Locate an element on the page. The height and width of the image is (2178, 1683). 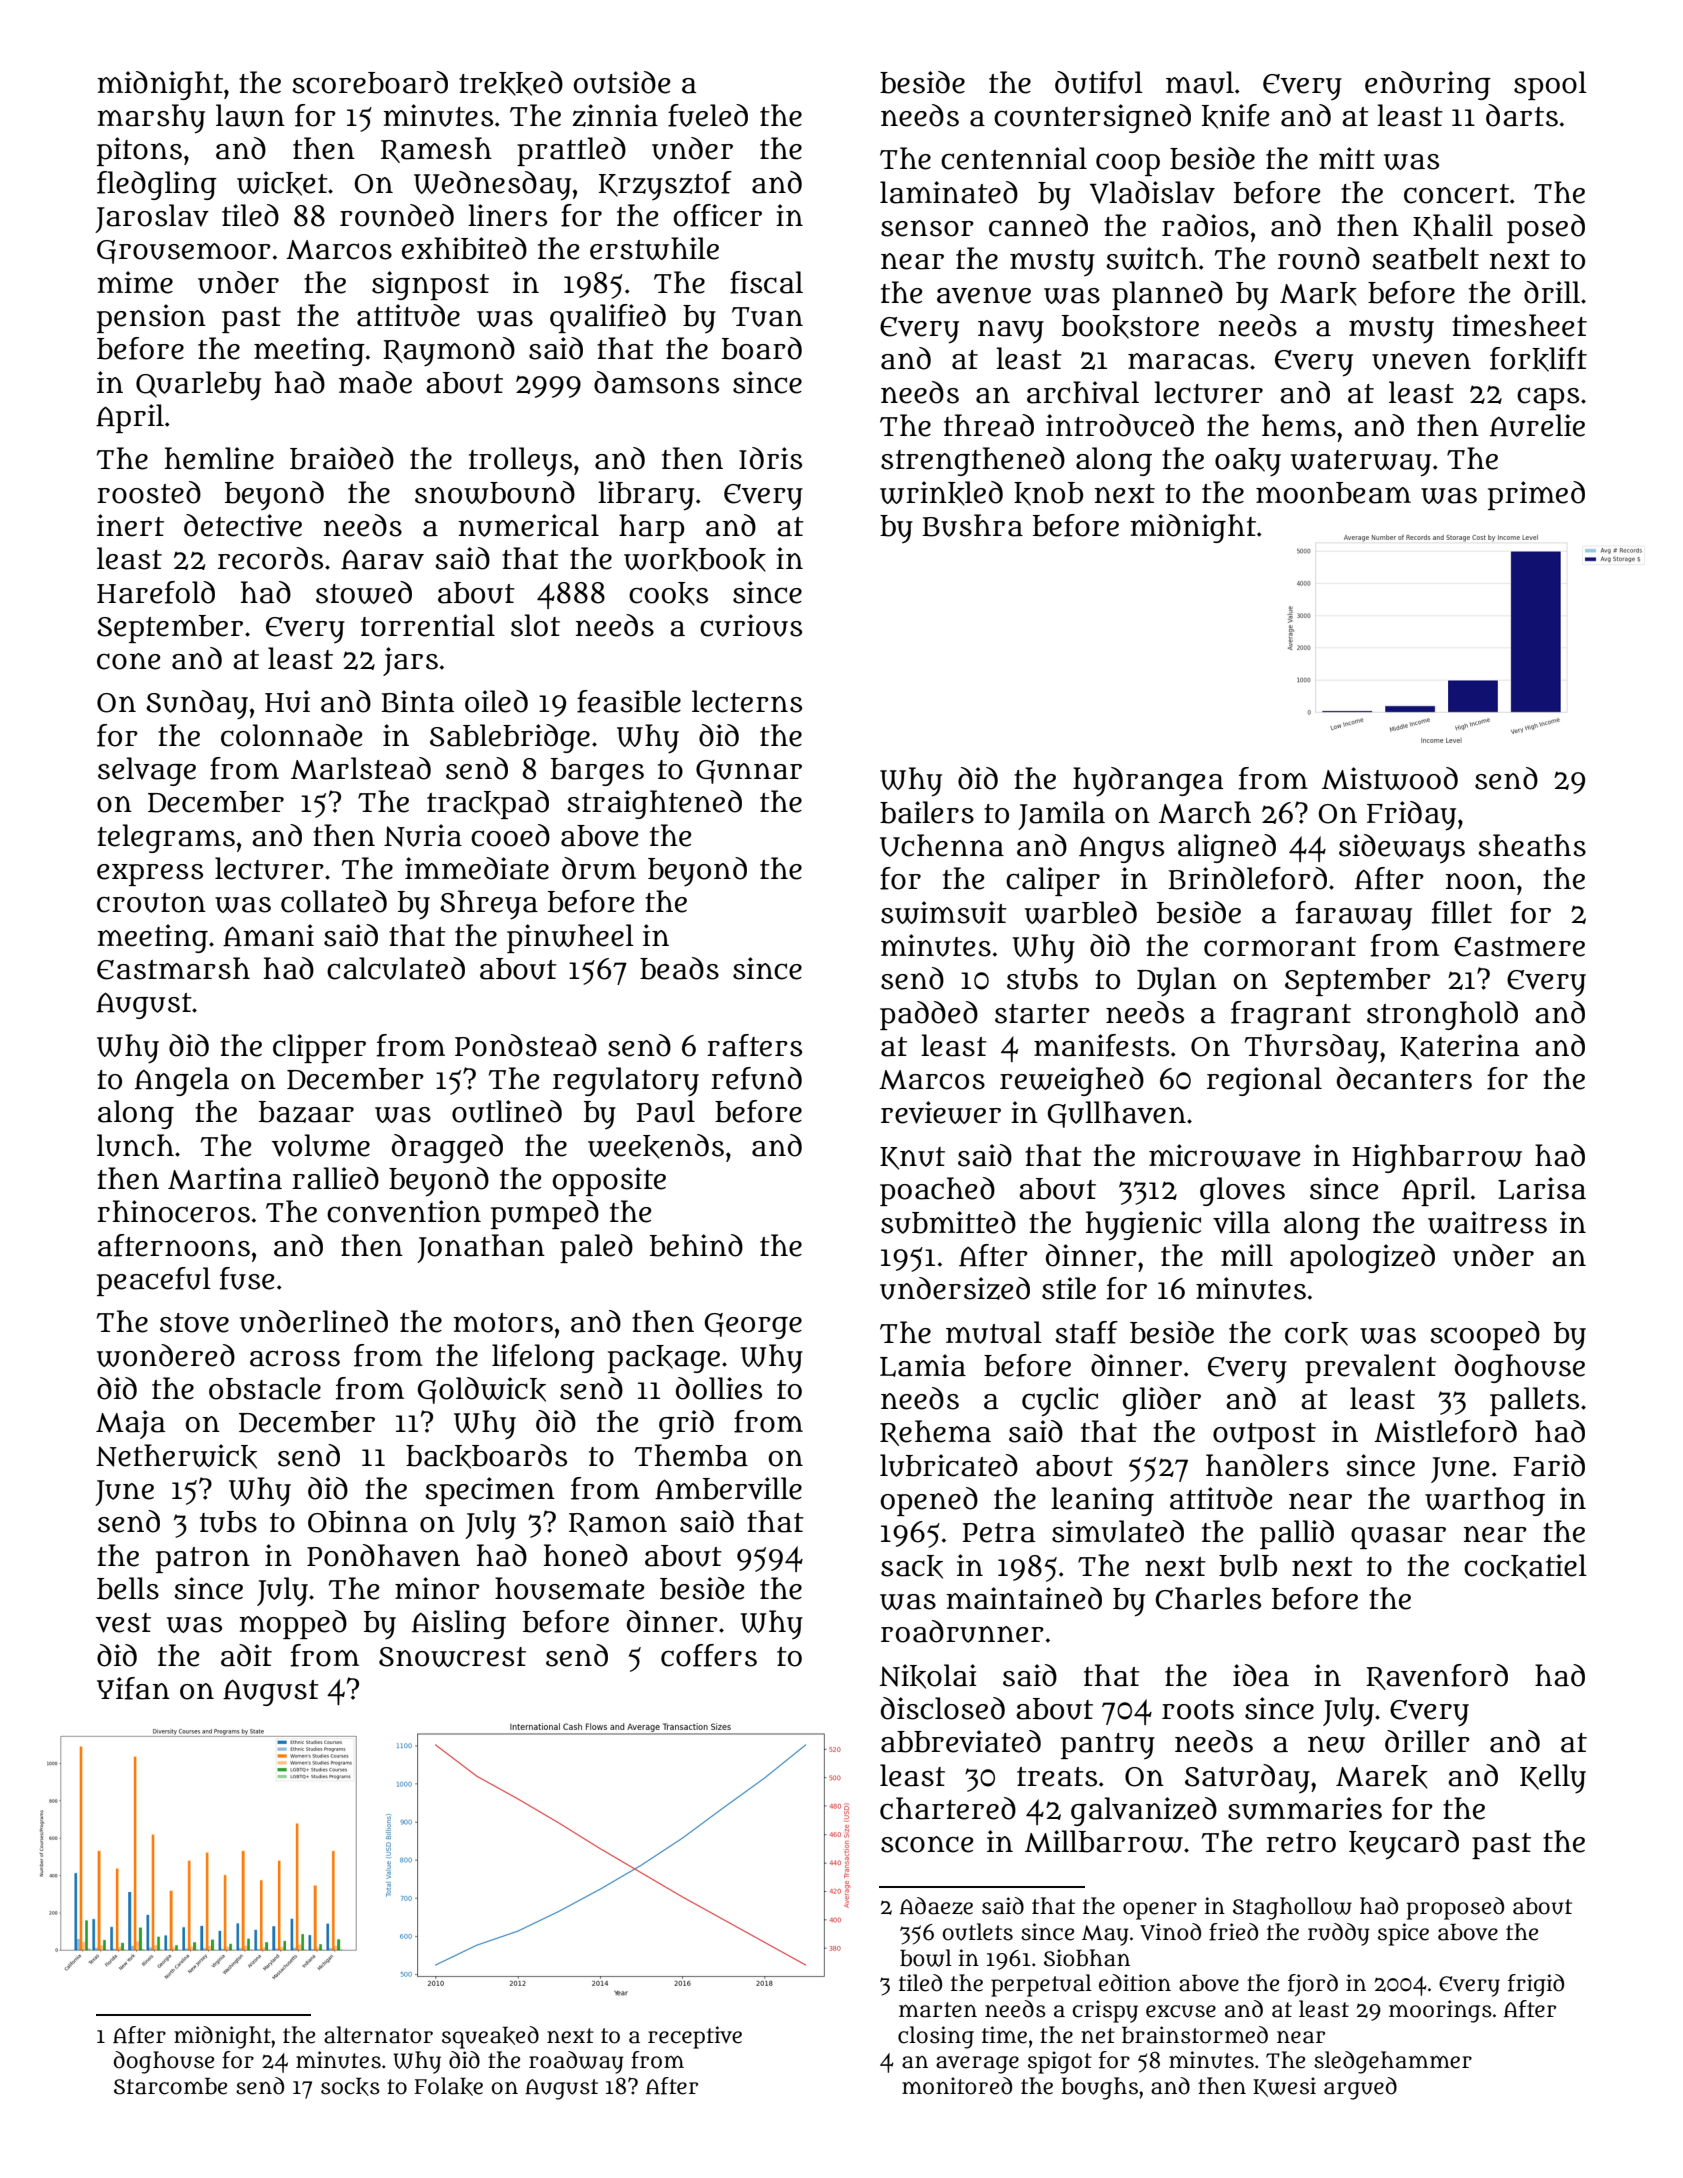
enduring is located at coordinates (1428, 85).
